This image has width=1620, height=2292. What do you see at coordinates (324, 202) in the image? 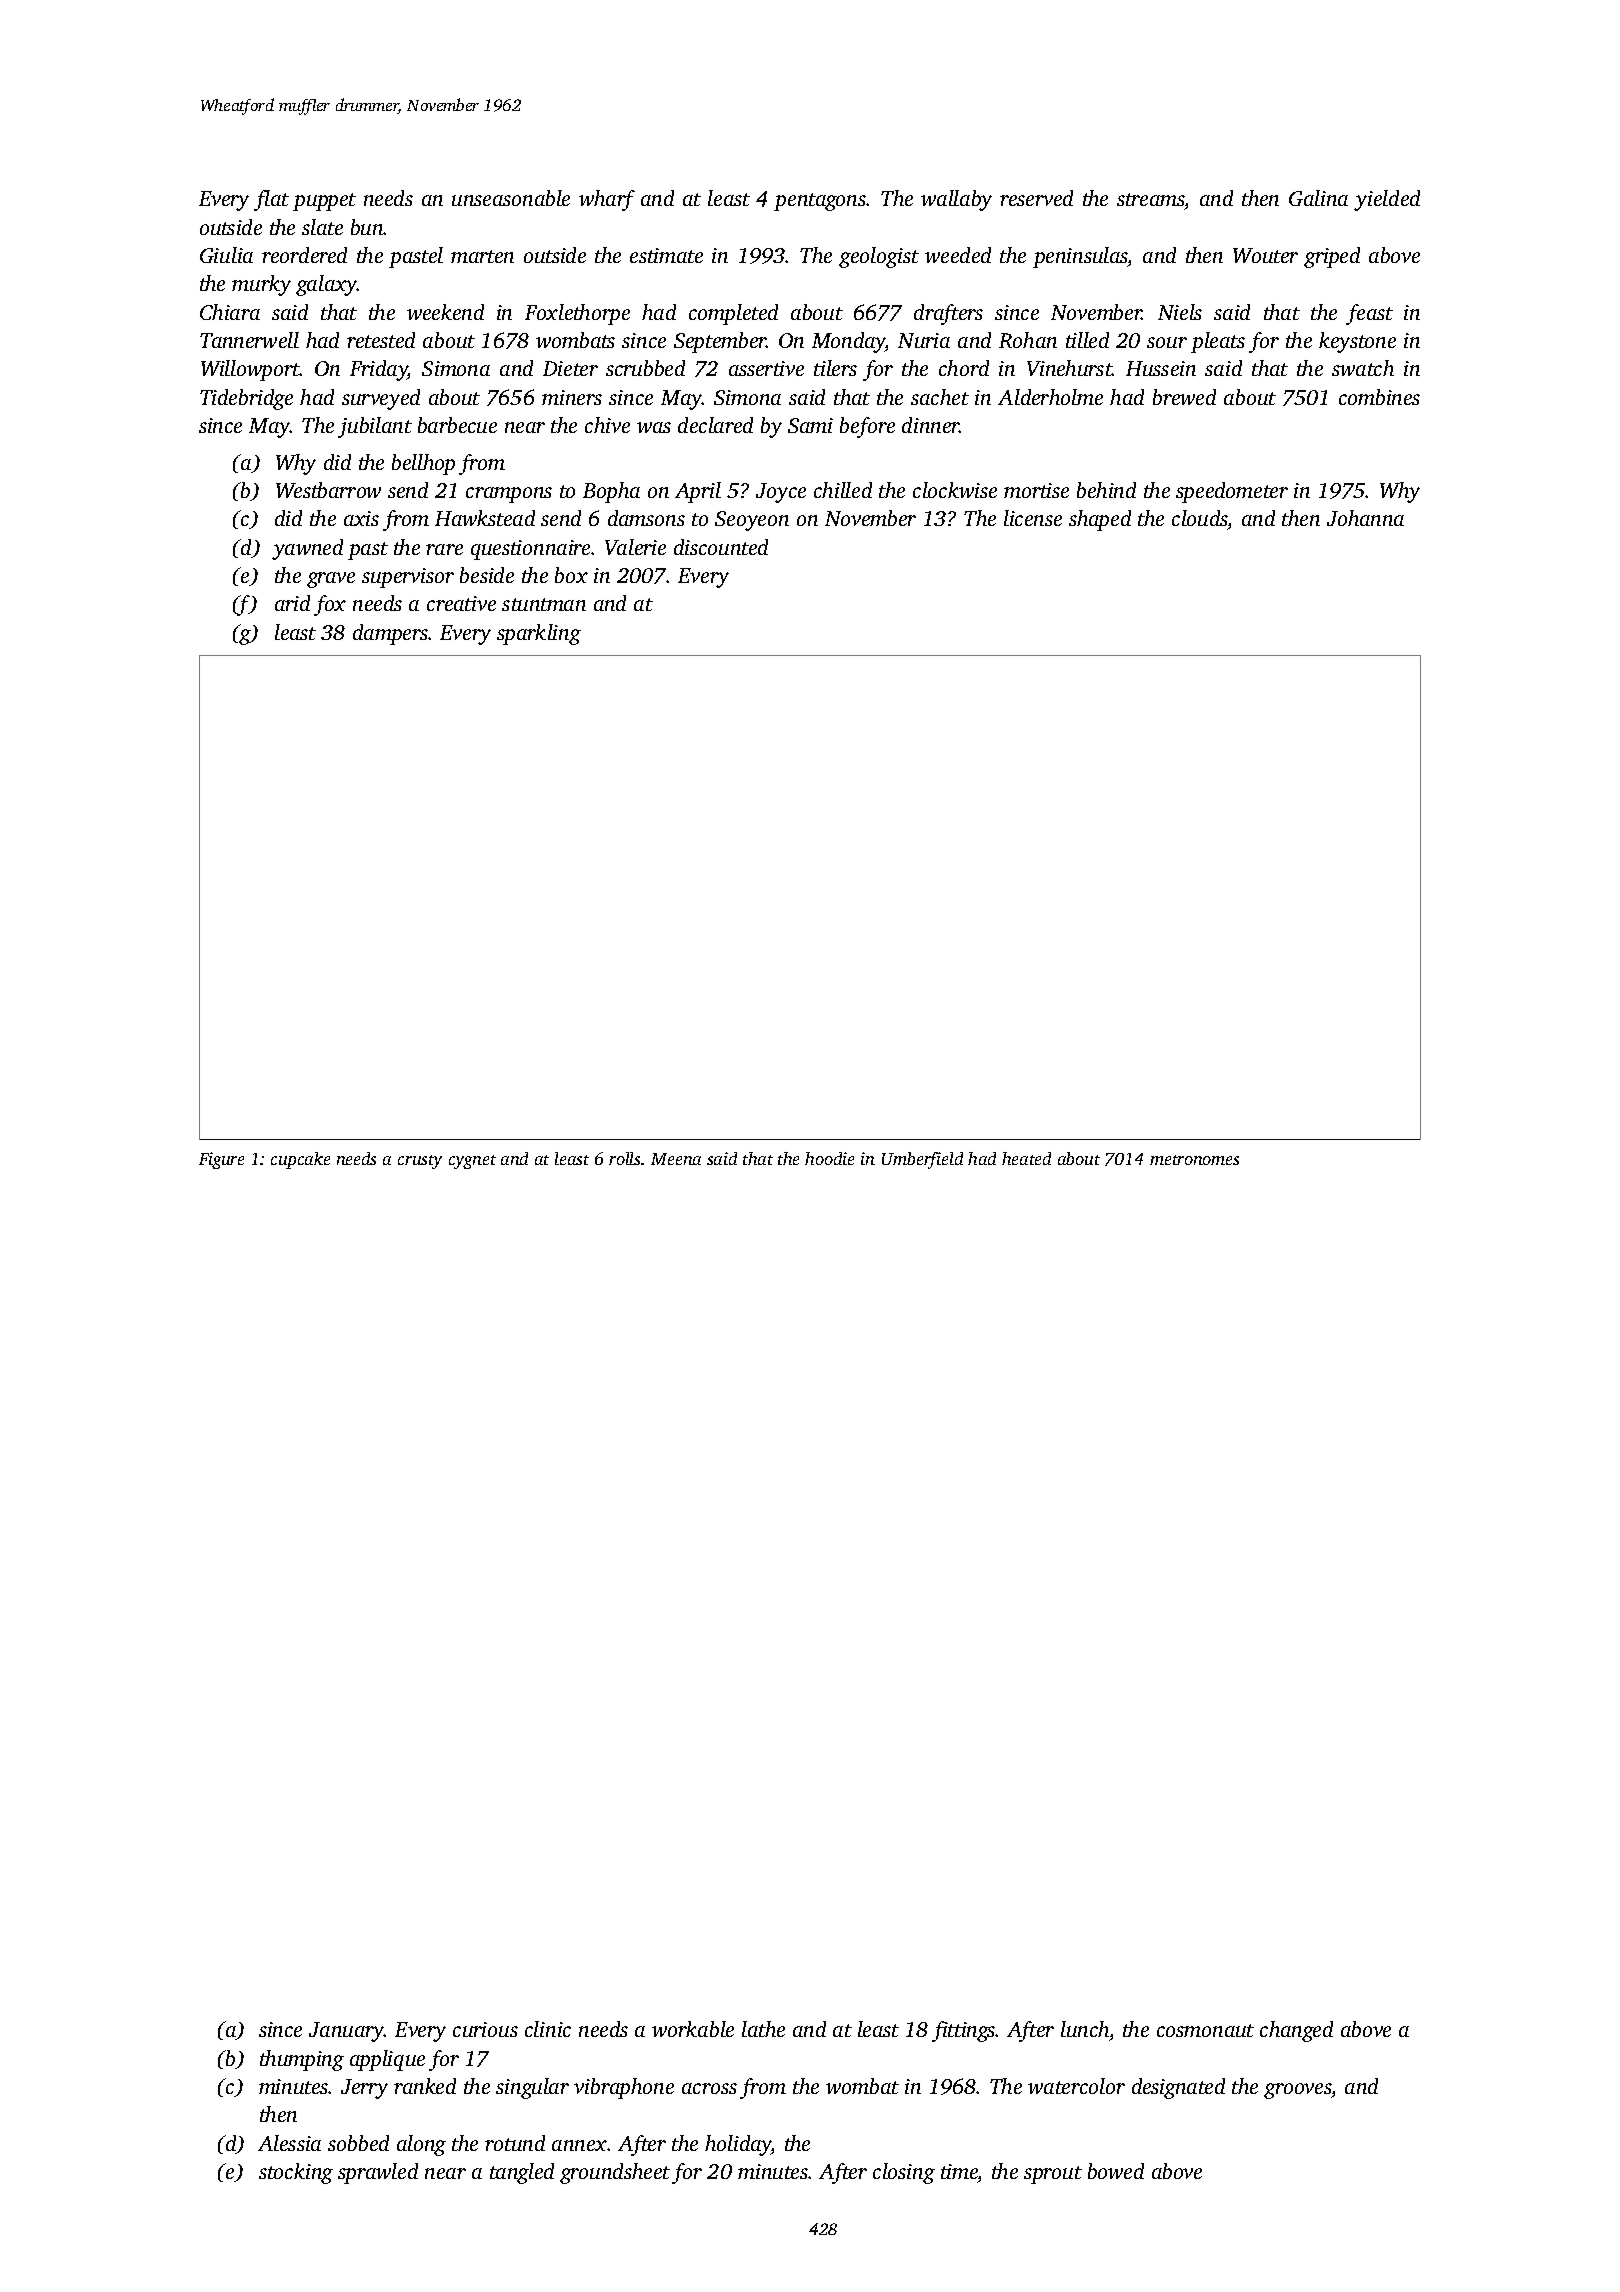
I see `puppet` at bounding box center [324, 202].
